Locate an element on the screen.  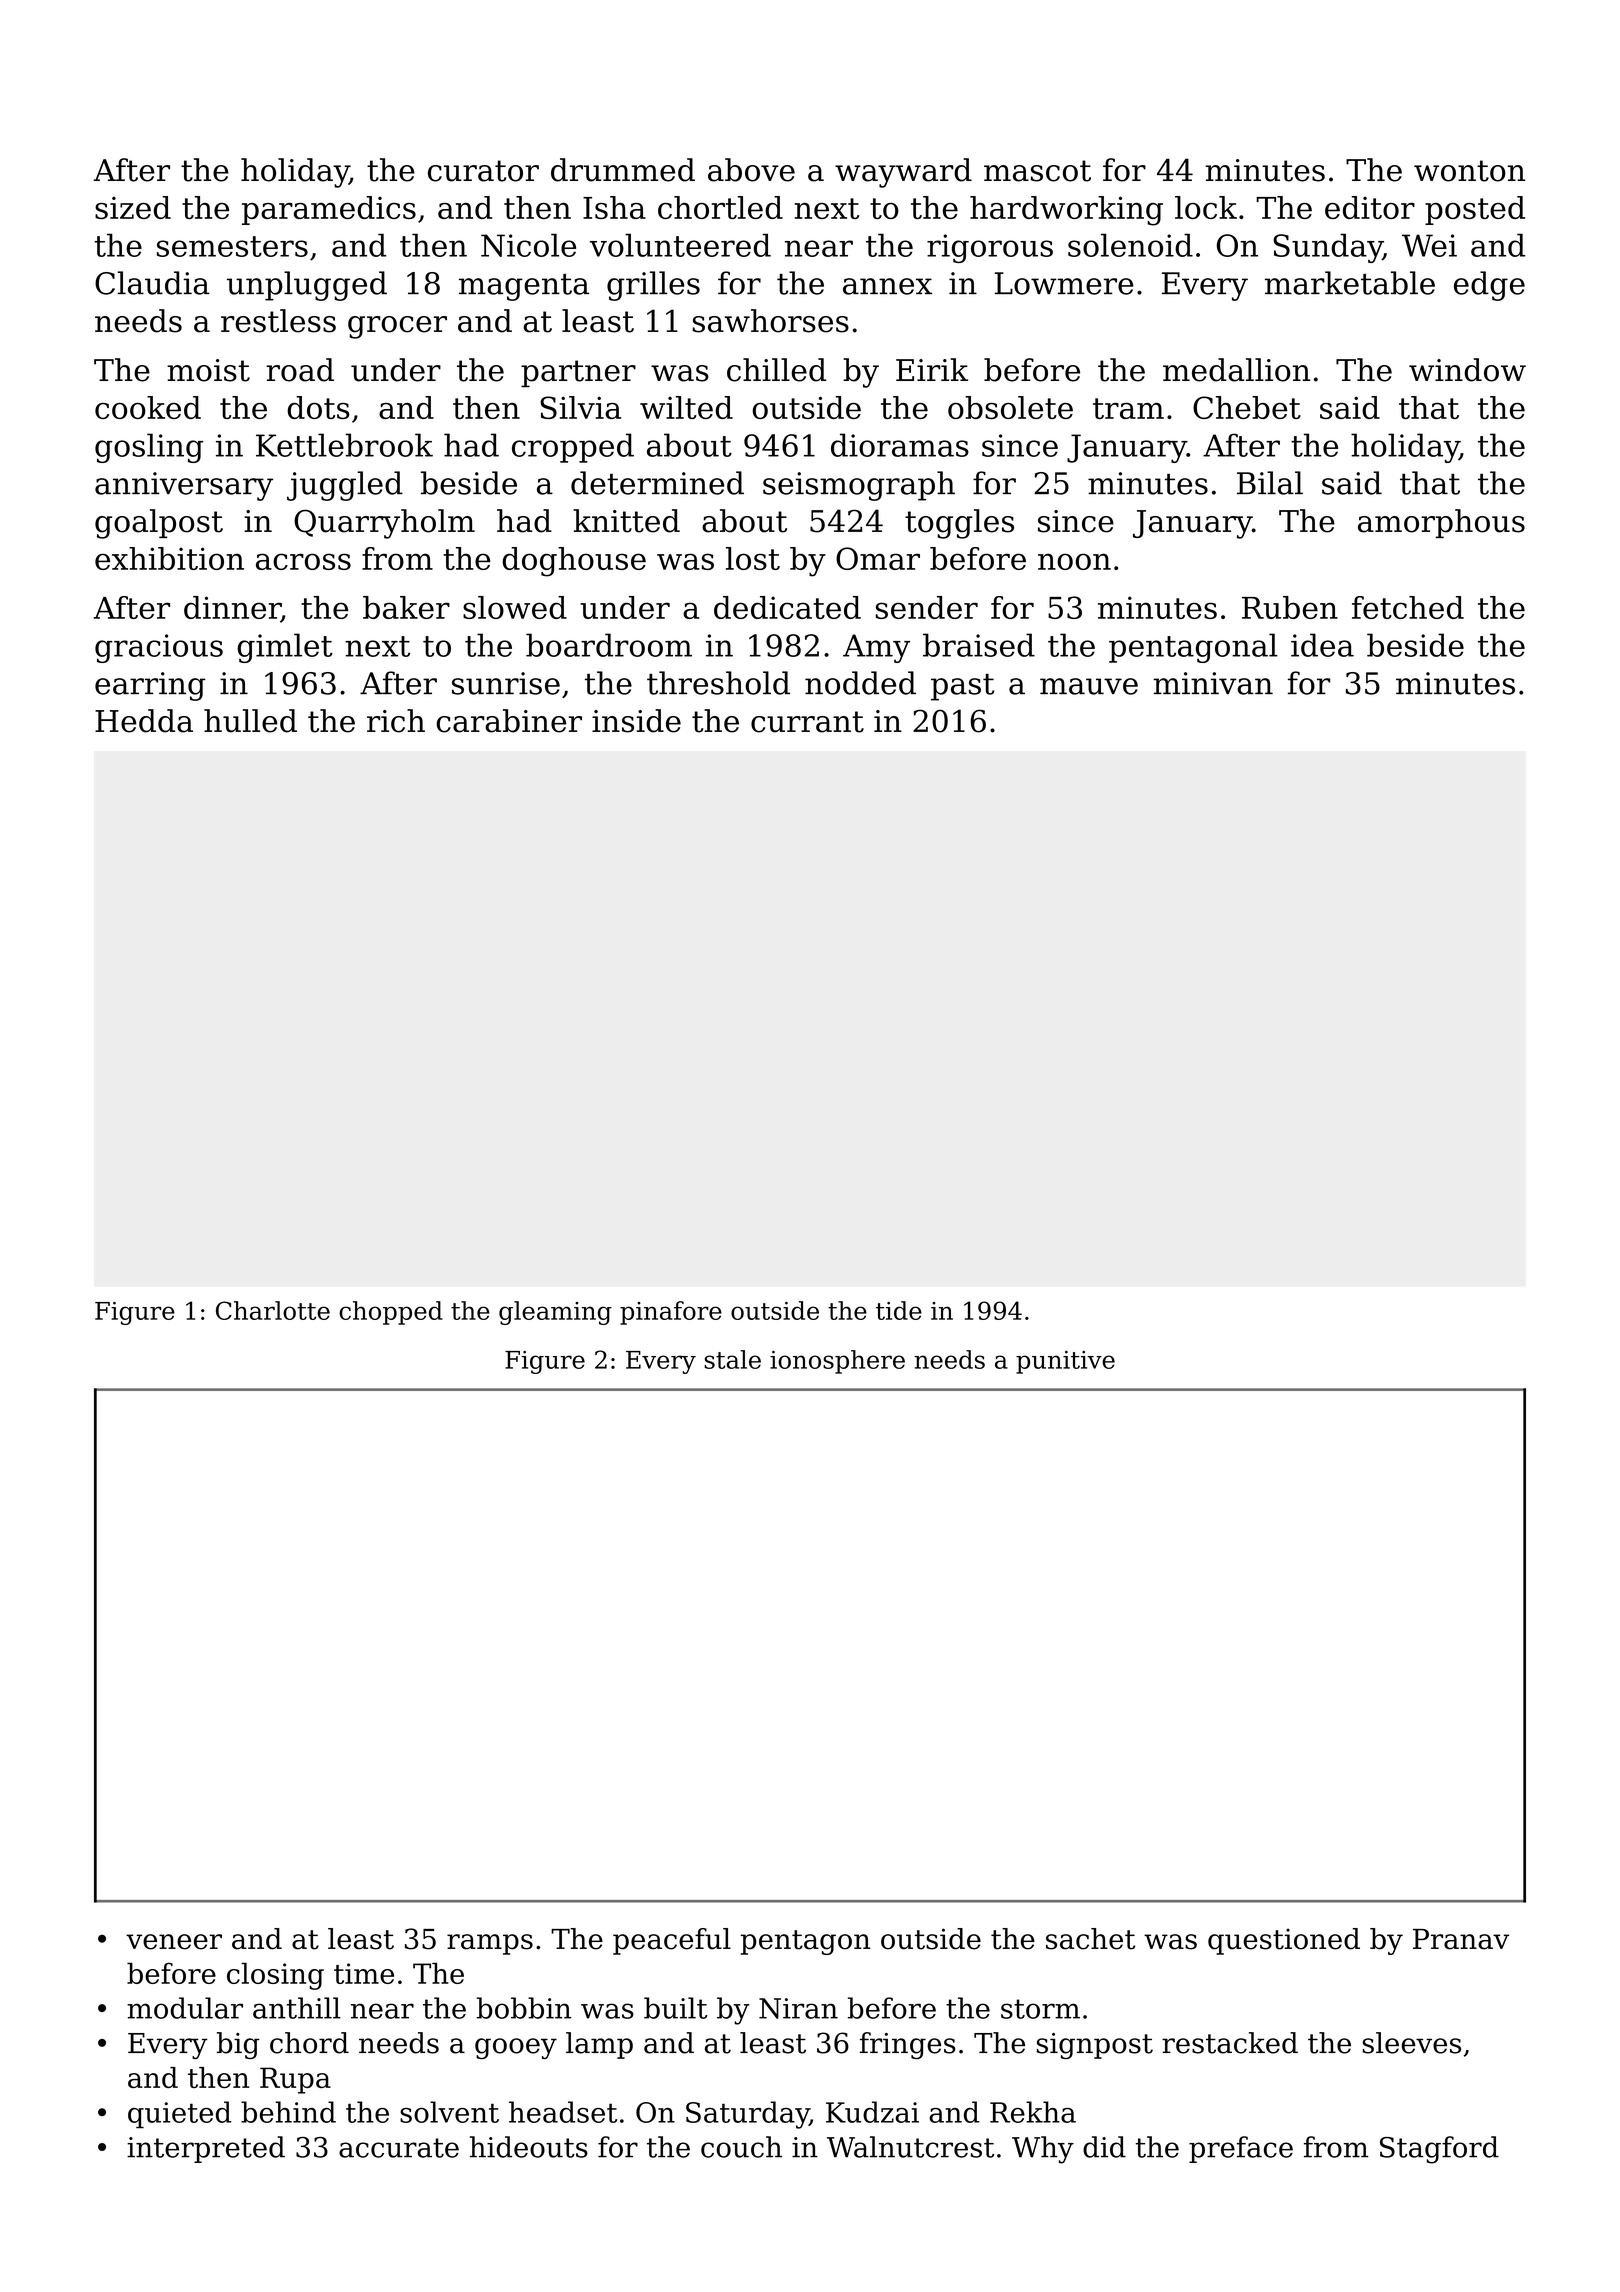
above is located at coordinates (751, 170).
